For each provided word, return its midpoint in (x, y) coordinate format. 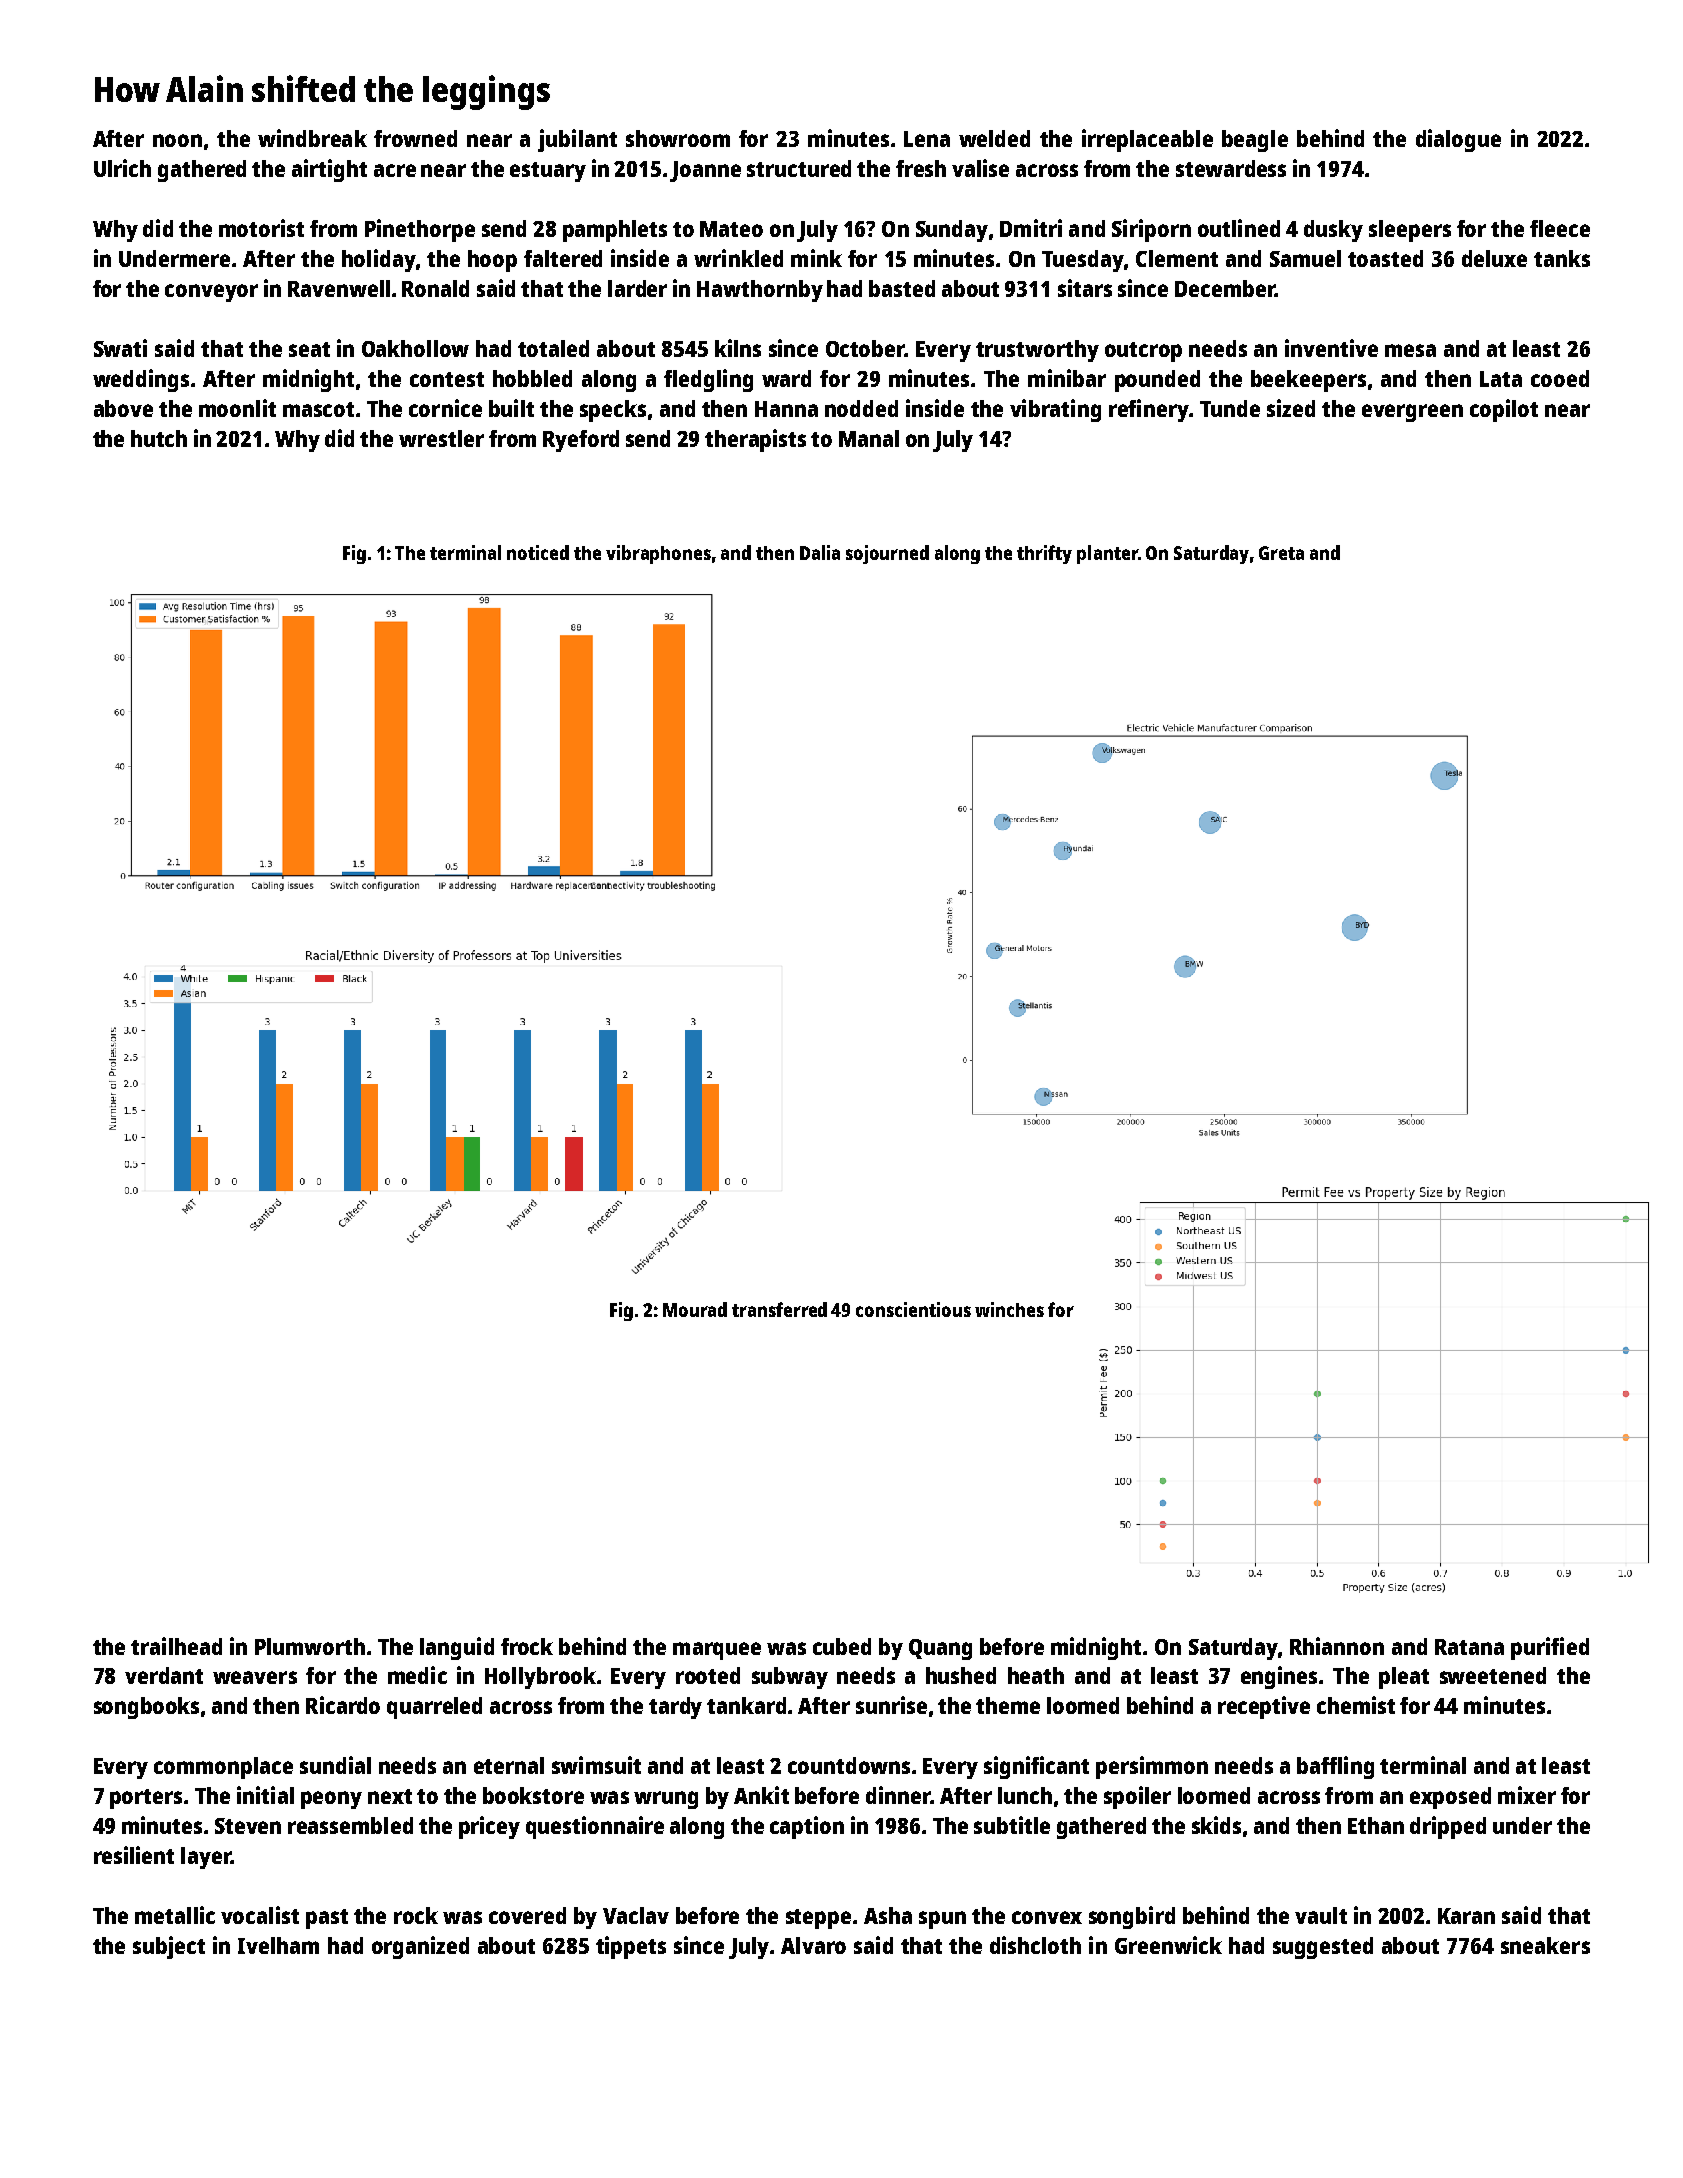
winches (1009, 1309)
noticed (538, 552)
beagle (1255, 141)
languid (457, 1648)
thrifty (1044, 554)
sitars (1085, 288)
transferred (779, 1309)
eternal (509, 1765)
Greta (1281, 553)
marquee (717, 1651)
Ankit (761, 1795)
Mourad (695, 1309)
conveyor (211, 293)
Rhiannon (1337, 1646)
